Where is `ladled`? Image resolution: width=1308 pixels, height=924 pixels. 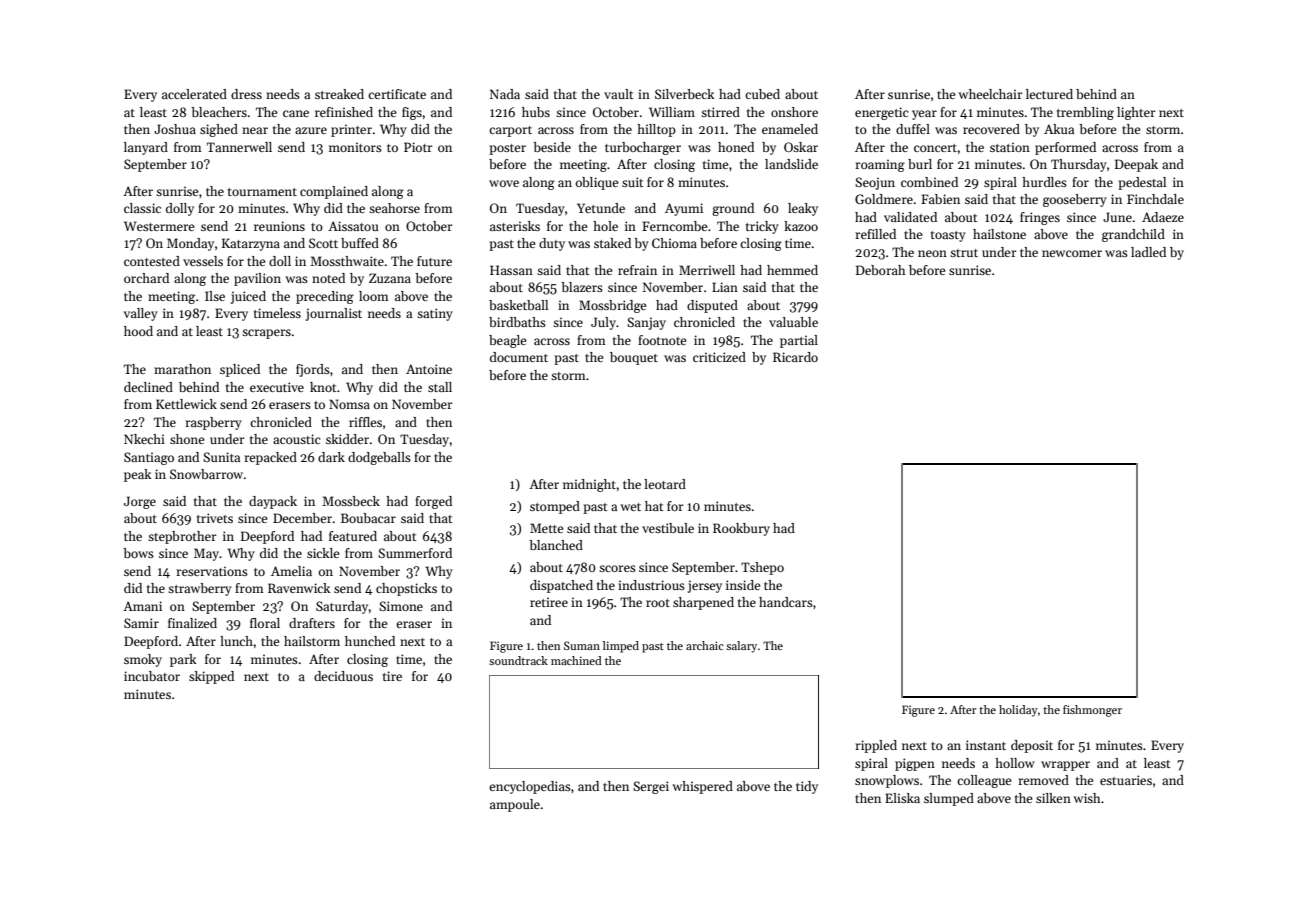
ladled is located at coordinates (1148, 252).
